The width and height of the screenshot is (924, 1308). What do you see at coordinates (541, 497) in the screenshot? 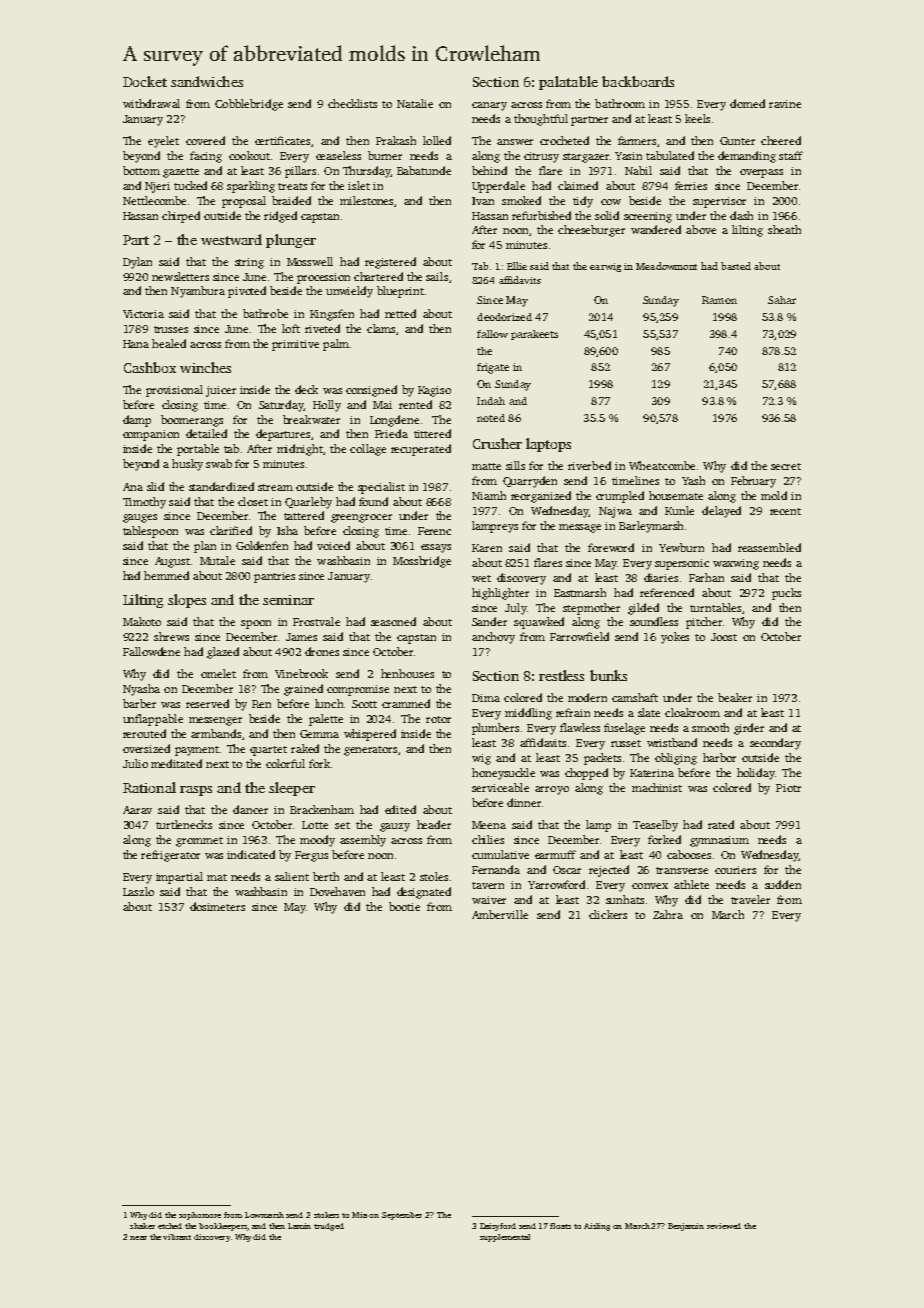
I see `reorganized` at bounding box center [541, 497].
